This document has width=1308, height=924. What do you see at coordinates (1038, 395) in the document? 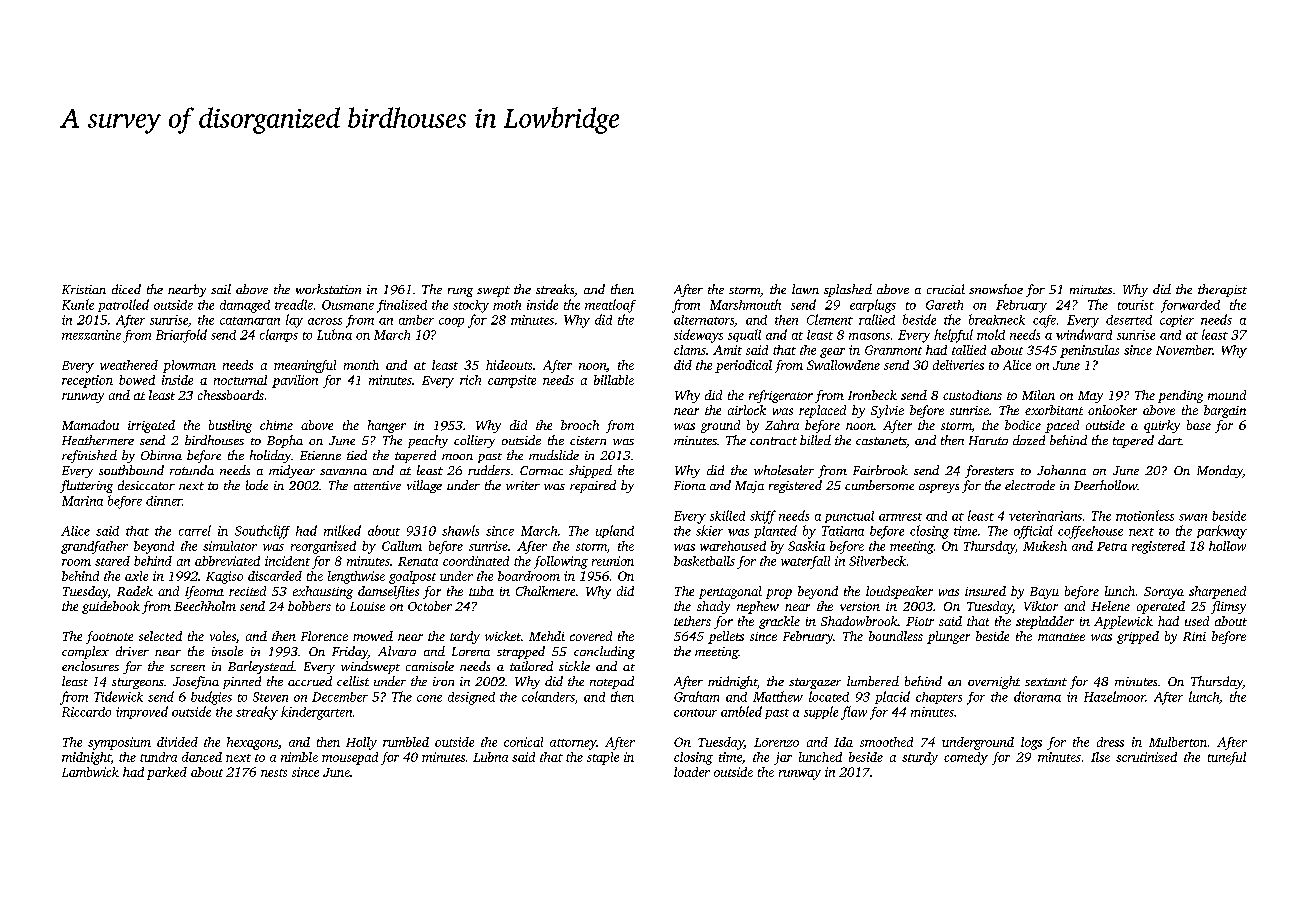
I see `Milan` at bounding box center [1038, 395].
